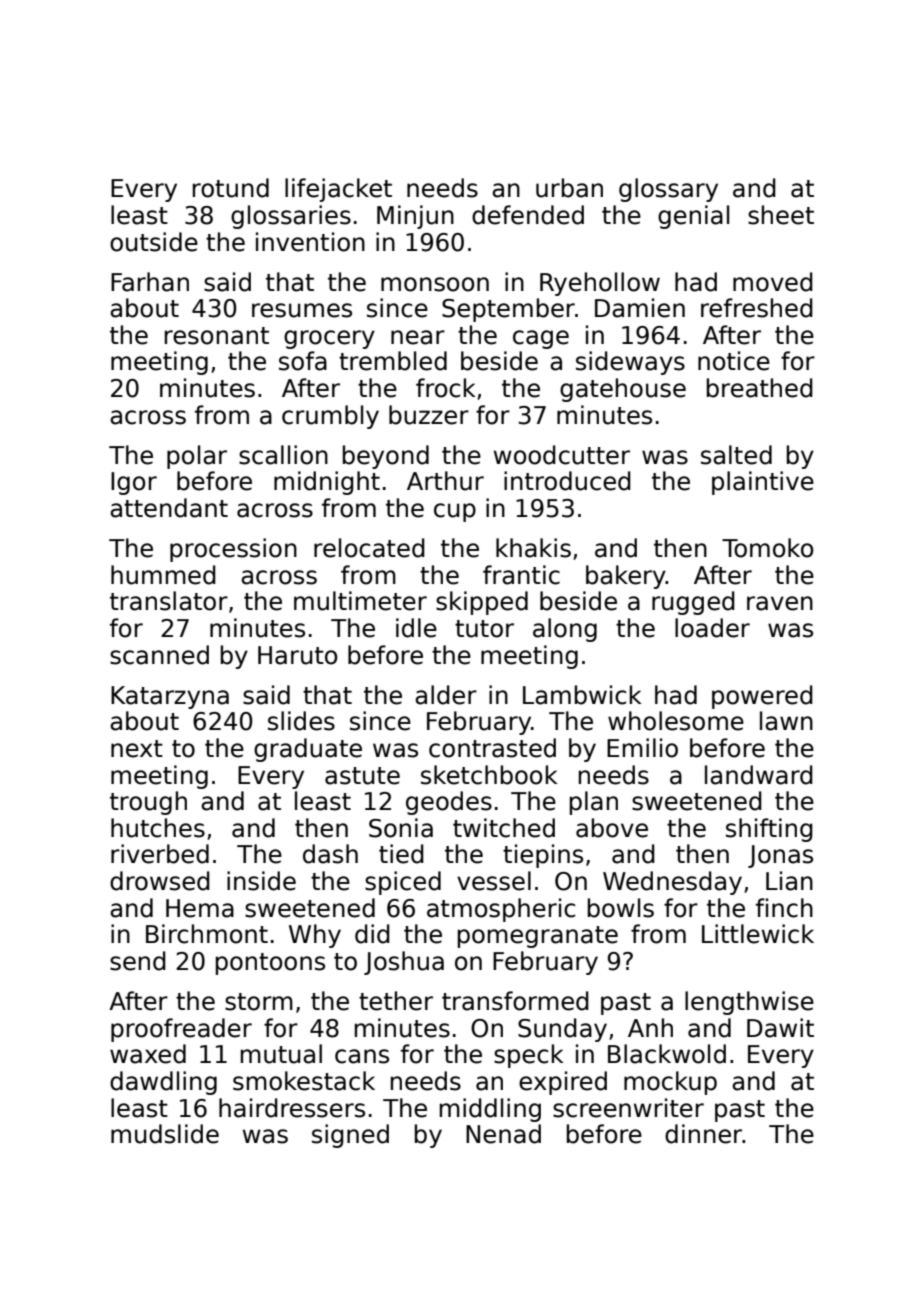 The height and width of the document is (1311, 924). Describe the element at coordinates (261, 881) in the document. I see `inside` at that location.
